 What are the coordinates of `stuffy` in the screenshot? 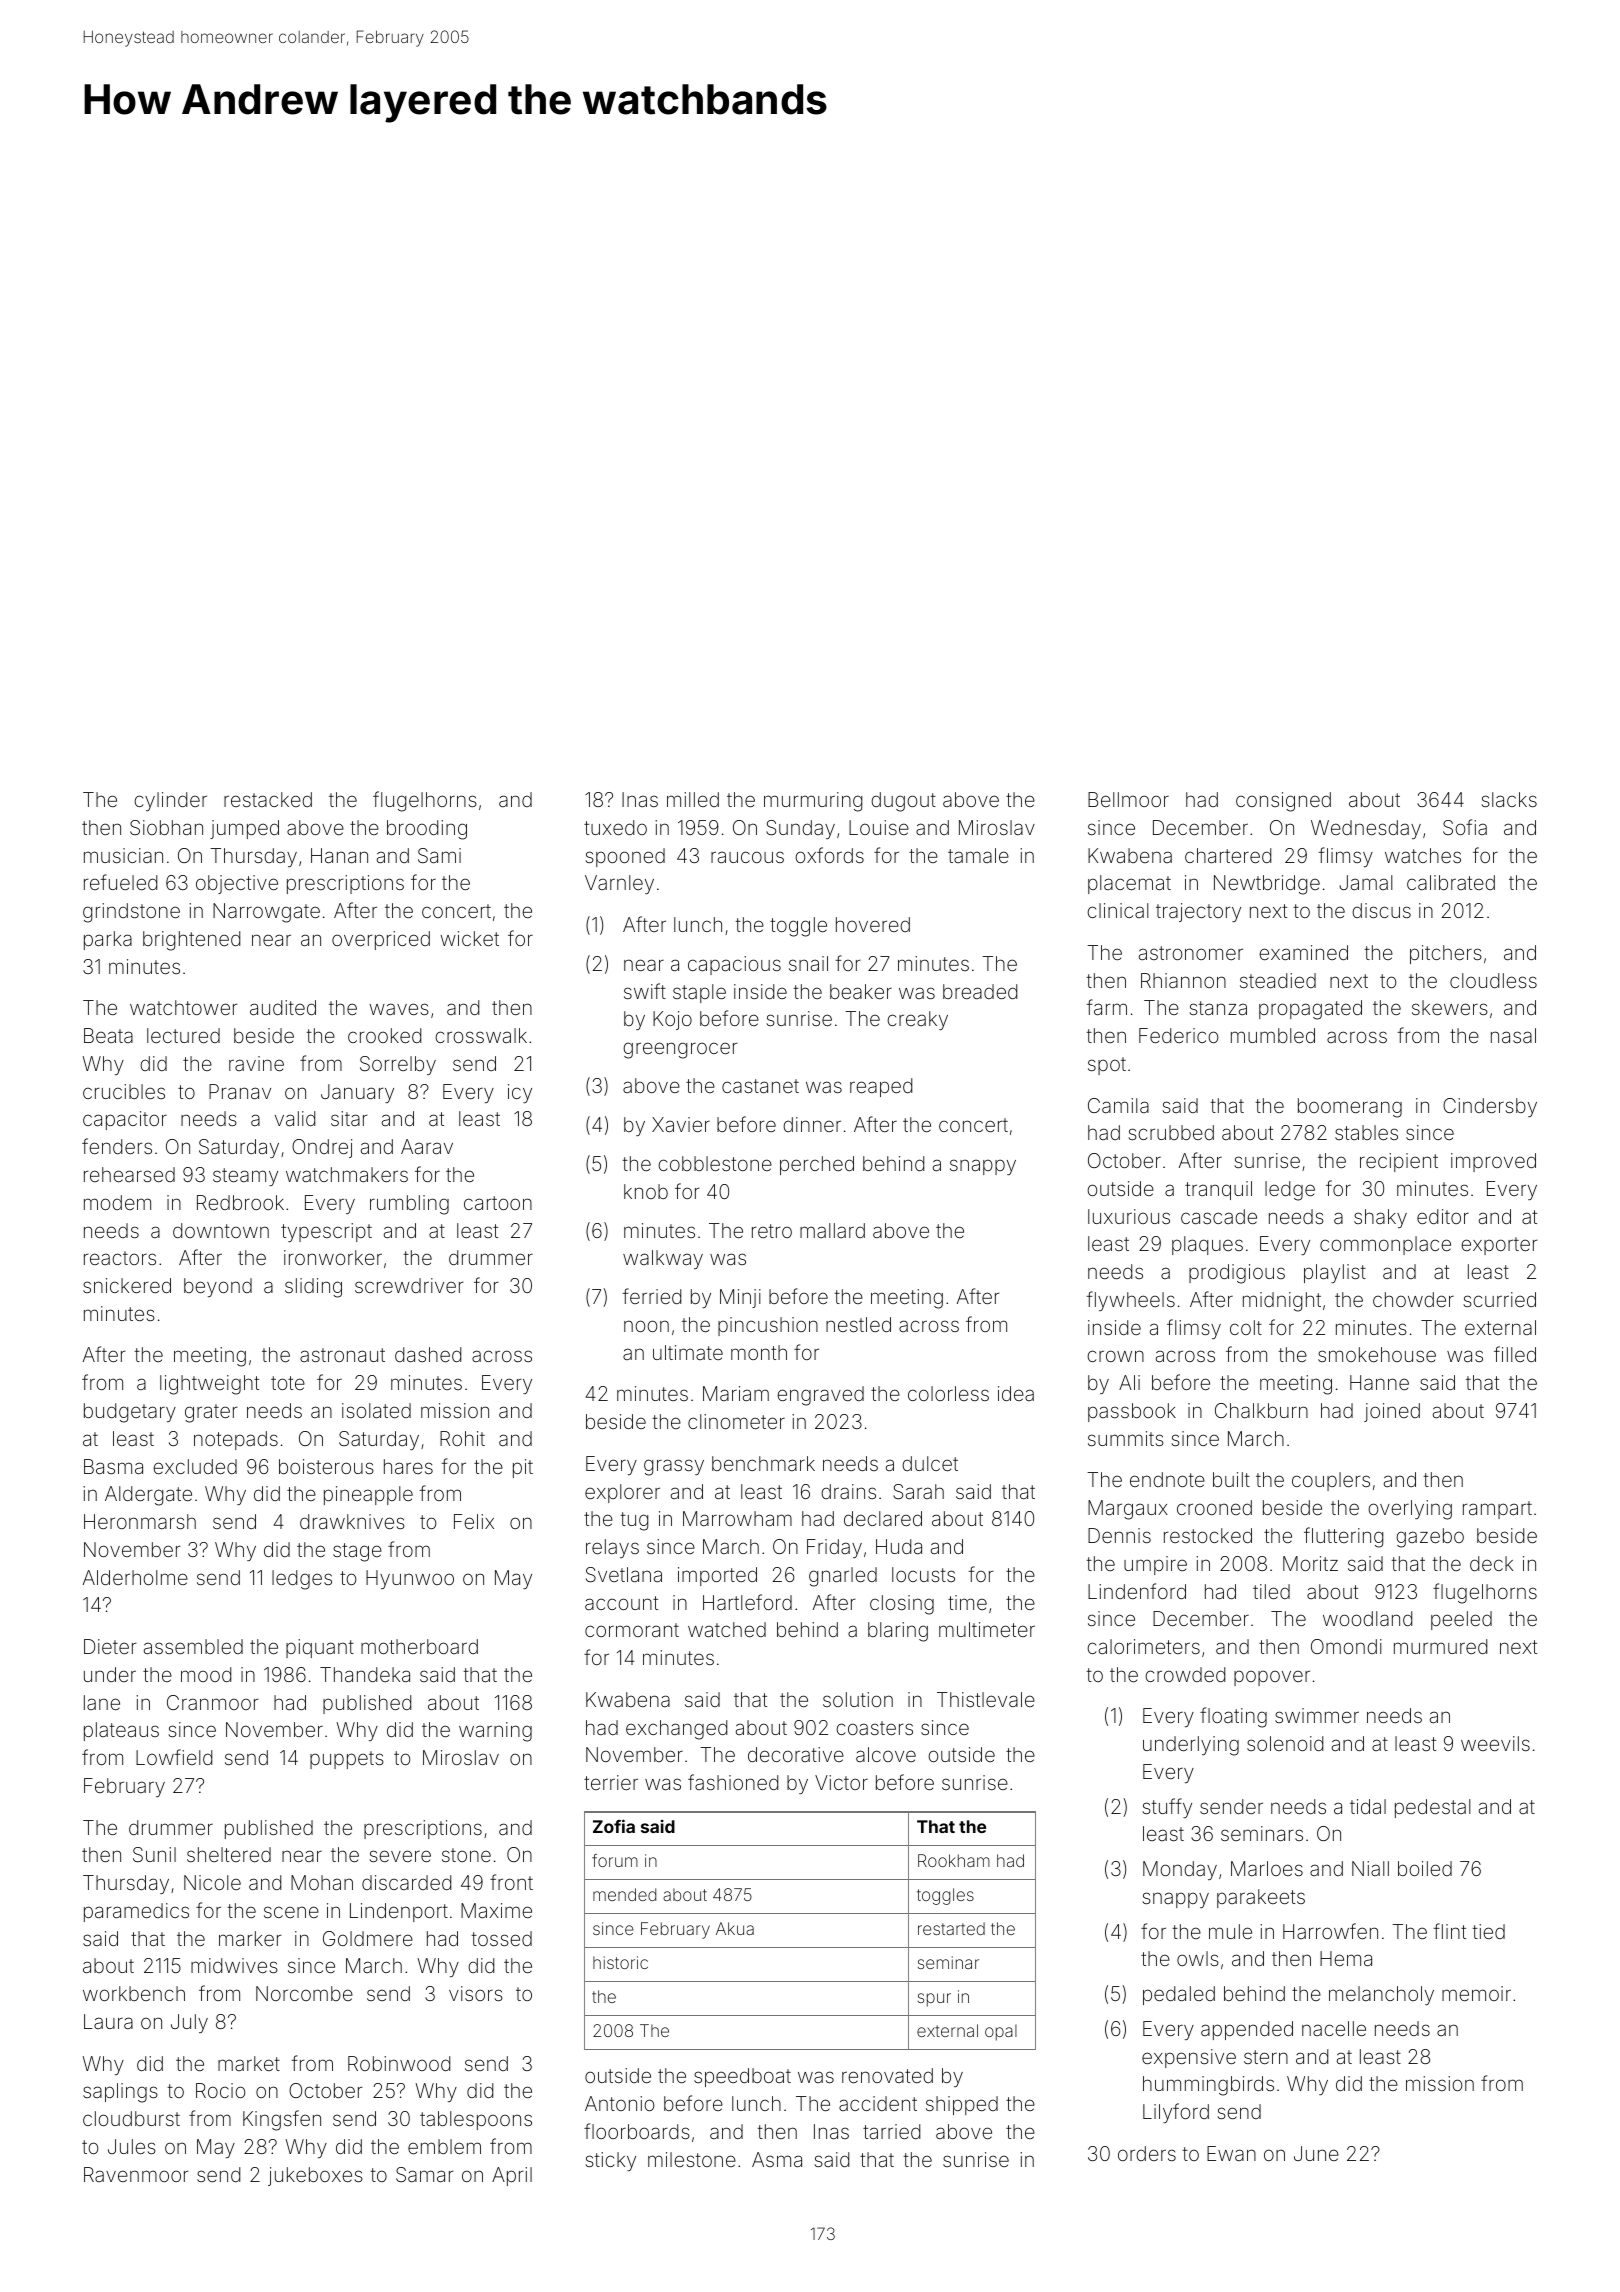 It's located at (1167, 1808).
